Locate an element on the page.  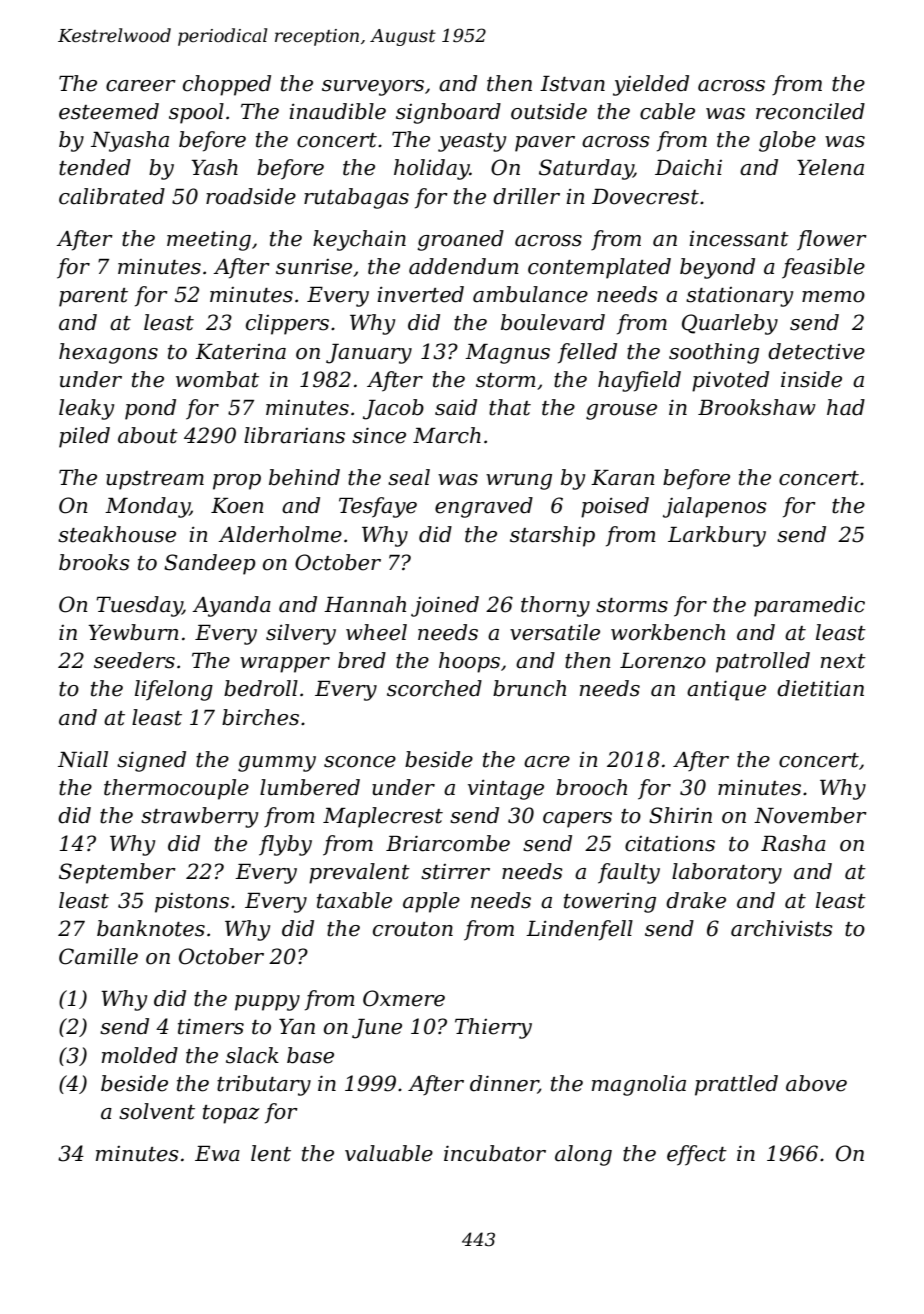
crouton is located at coordinates (413, 929).
